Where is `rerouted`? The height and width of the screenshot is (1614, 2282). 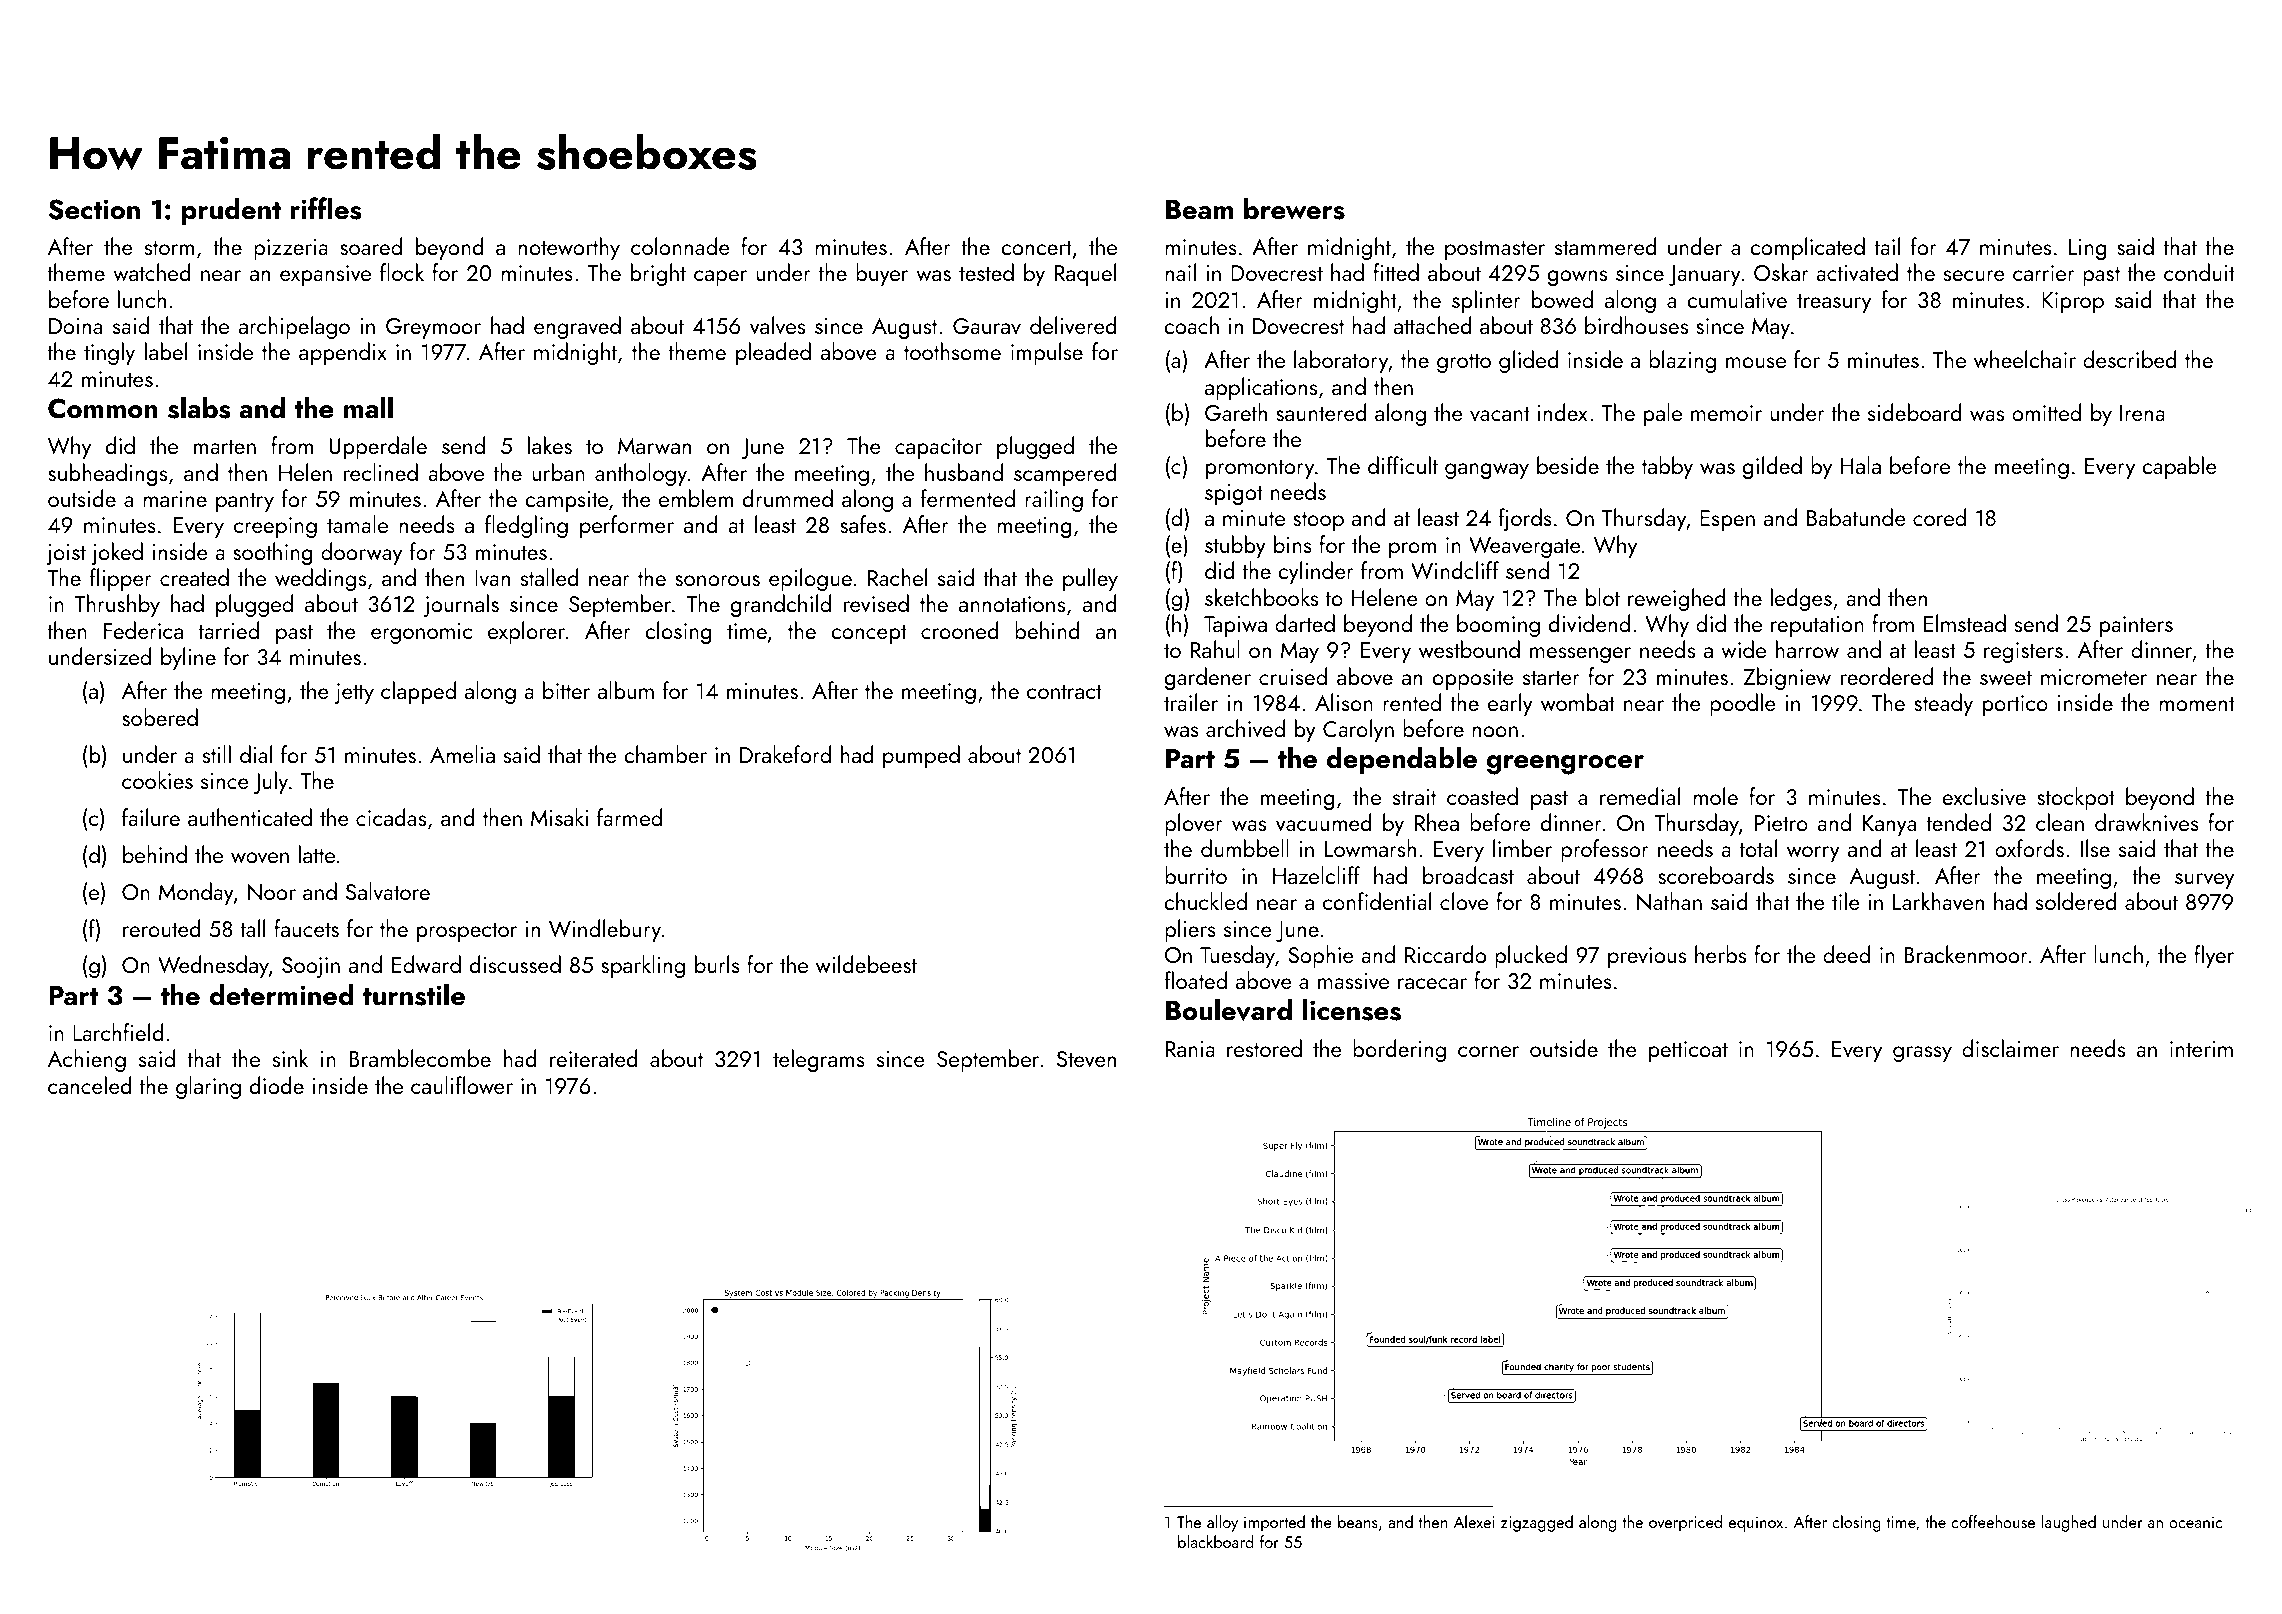 rerouted is located at coordinates (162, 928).
